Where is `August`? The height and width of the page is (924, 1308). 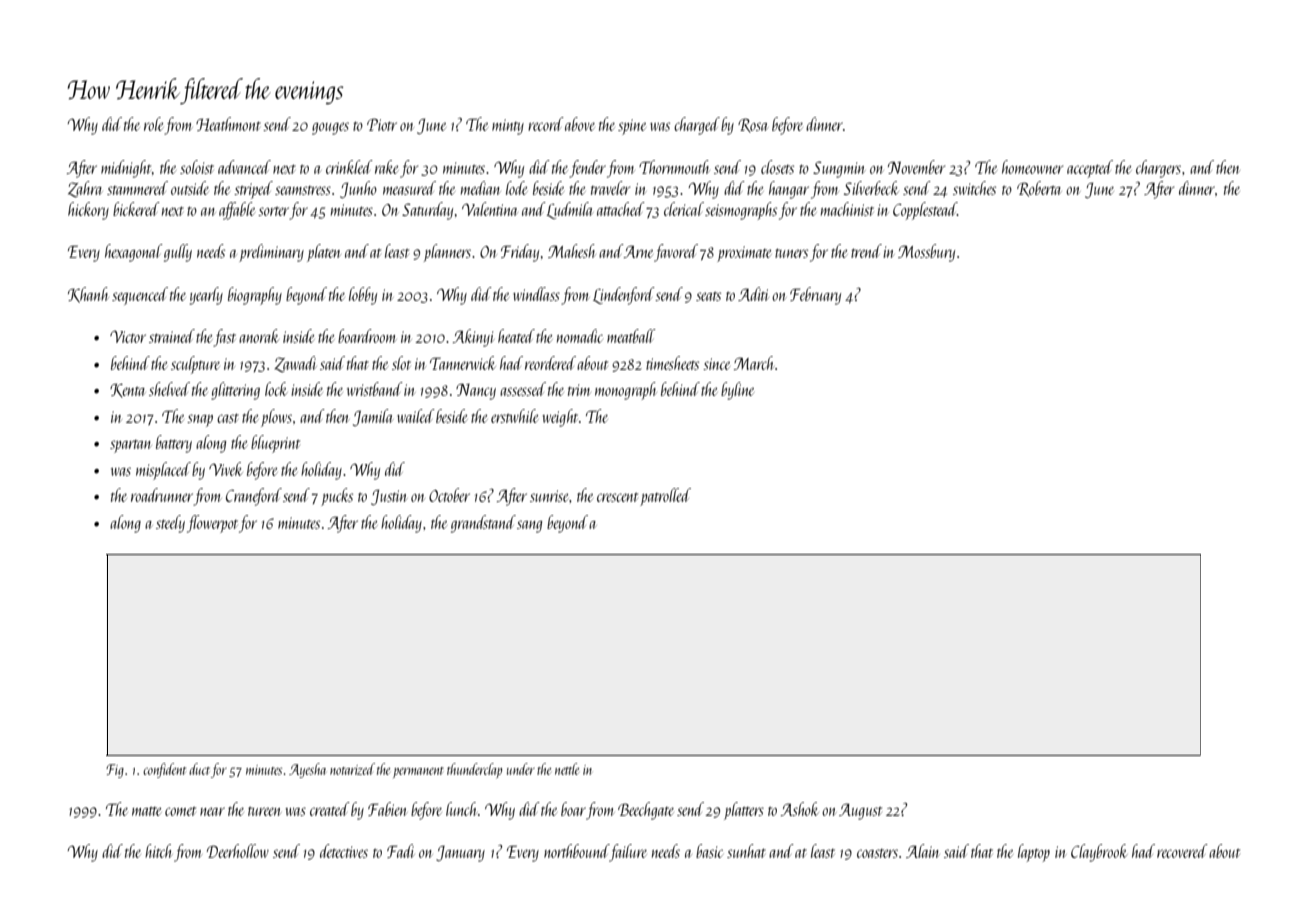
August is located at coordinates (860, 811).
